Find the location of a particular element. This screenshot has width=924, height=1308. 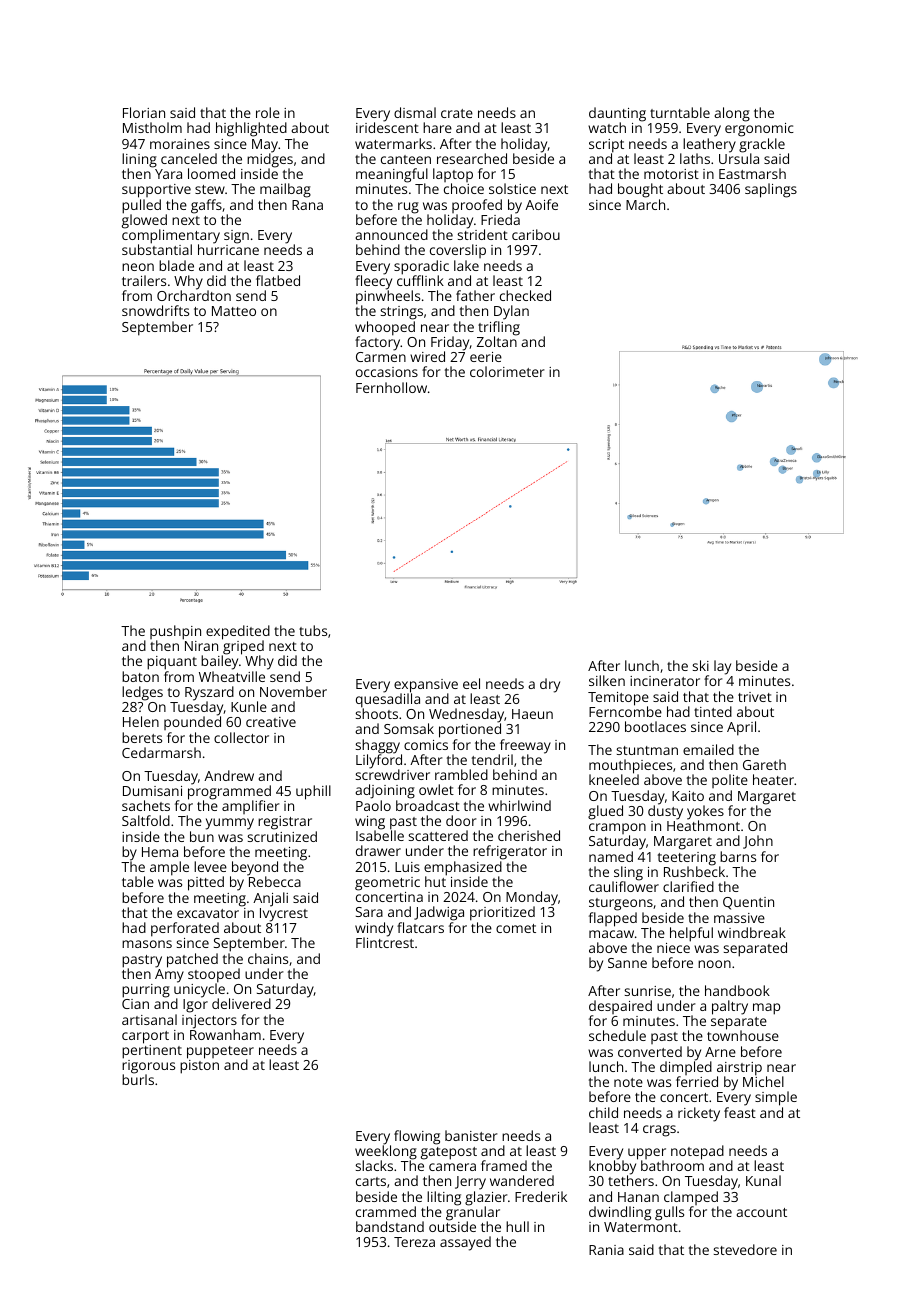

role is located at coordinates (268, 112).
